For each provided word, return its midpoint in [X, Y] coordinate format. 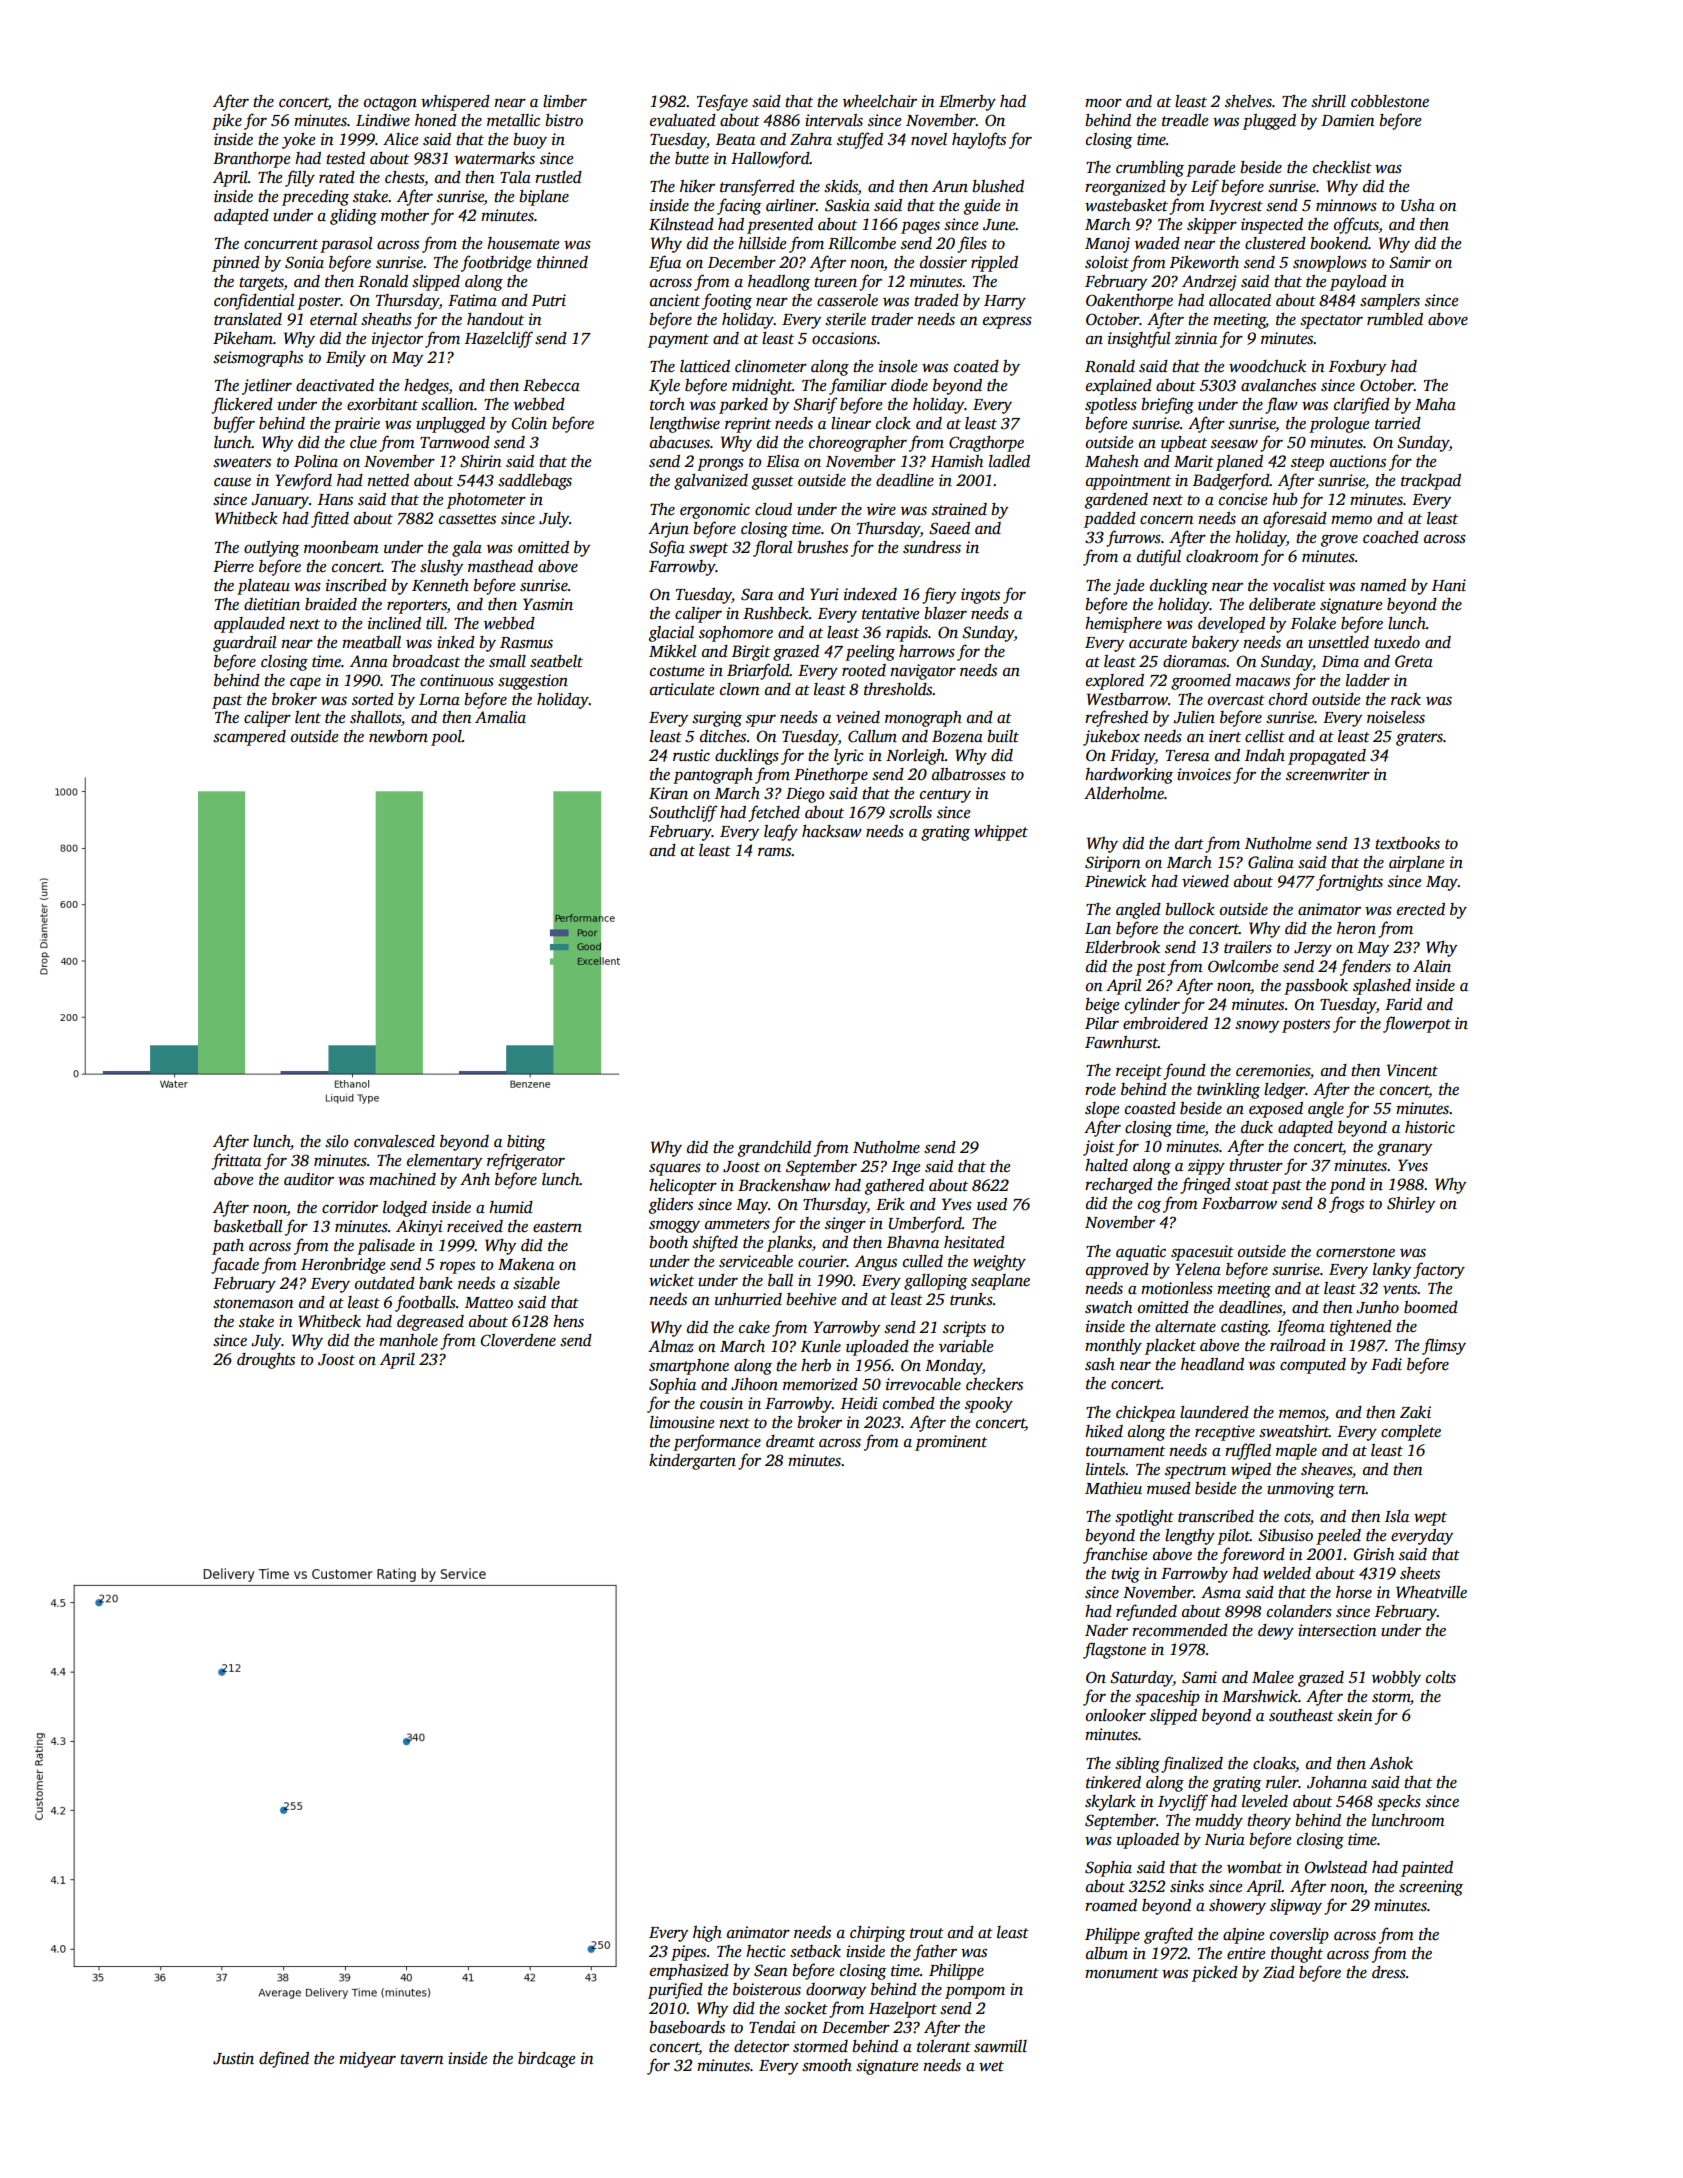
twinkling [1228, 1091]
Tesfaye [722, 102]
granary [1404, 1150]
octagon [390, 104]
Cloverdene [518, 1340]
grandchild [774, 1149]
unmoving [1301, 1490]
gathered [894, 1187]
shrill [1328, 101]
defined [284, 2059]
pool [446, 738]
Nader [1106, 1630]
